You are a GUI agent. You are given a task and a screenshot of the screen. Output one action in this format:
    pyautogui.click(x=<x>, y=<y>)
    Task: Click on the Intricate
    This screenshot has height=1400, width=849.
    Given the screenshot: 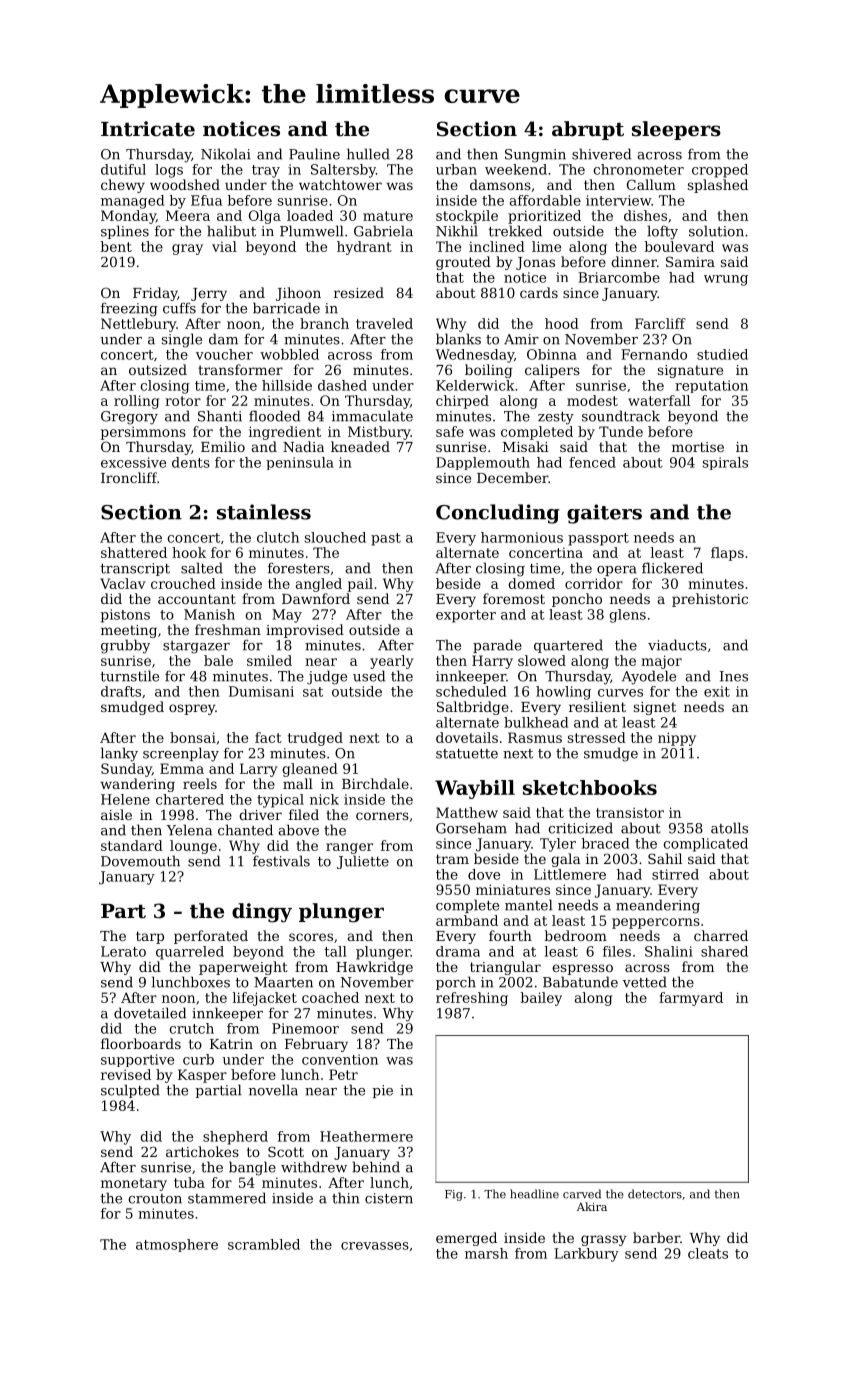 What is the action you would take?
    pyautogui.click(x=148, y=129)
